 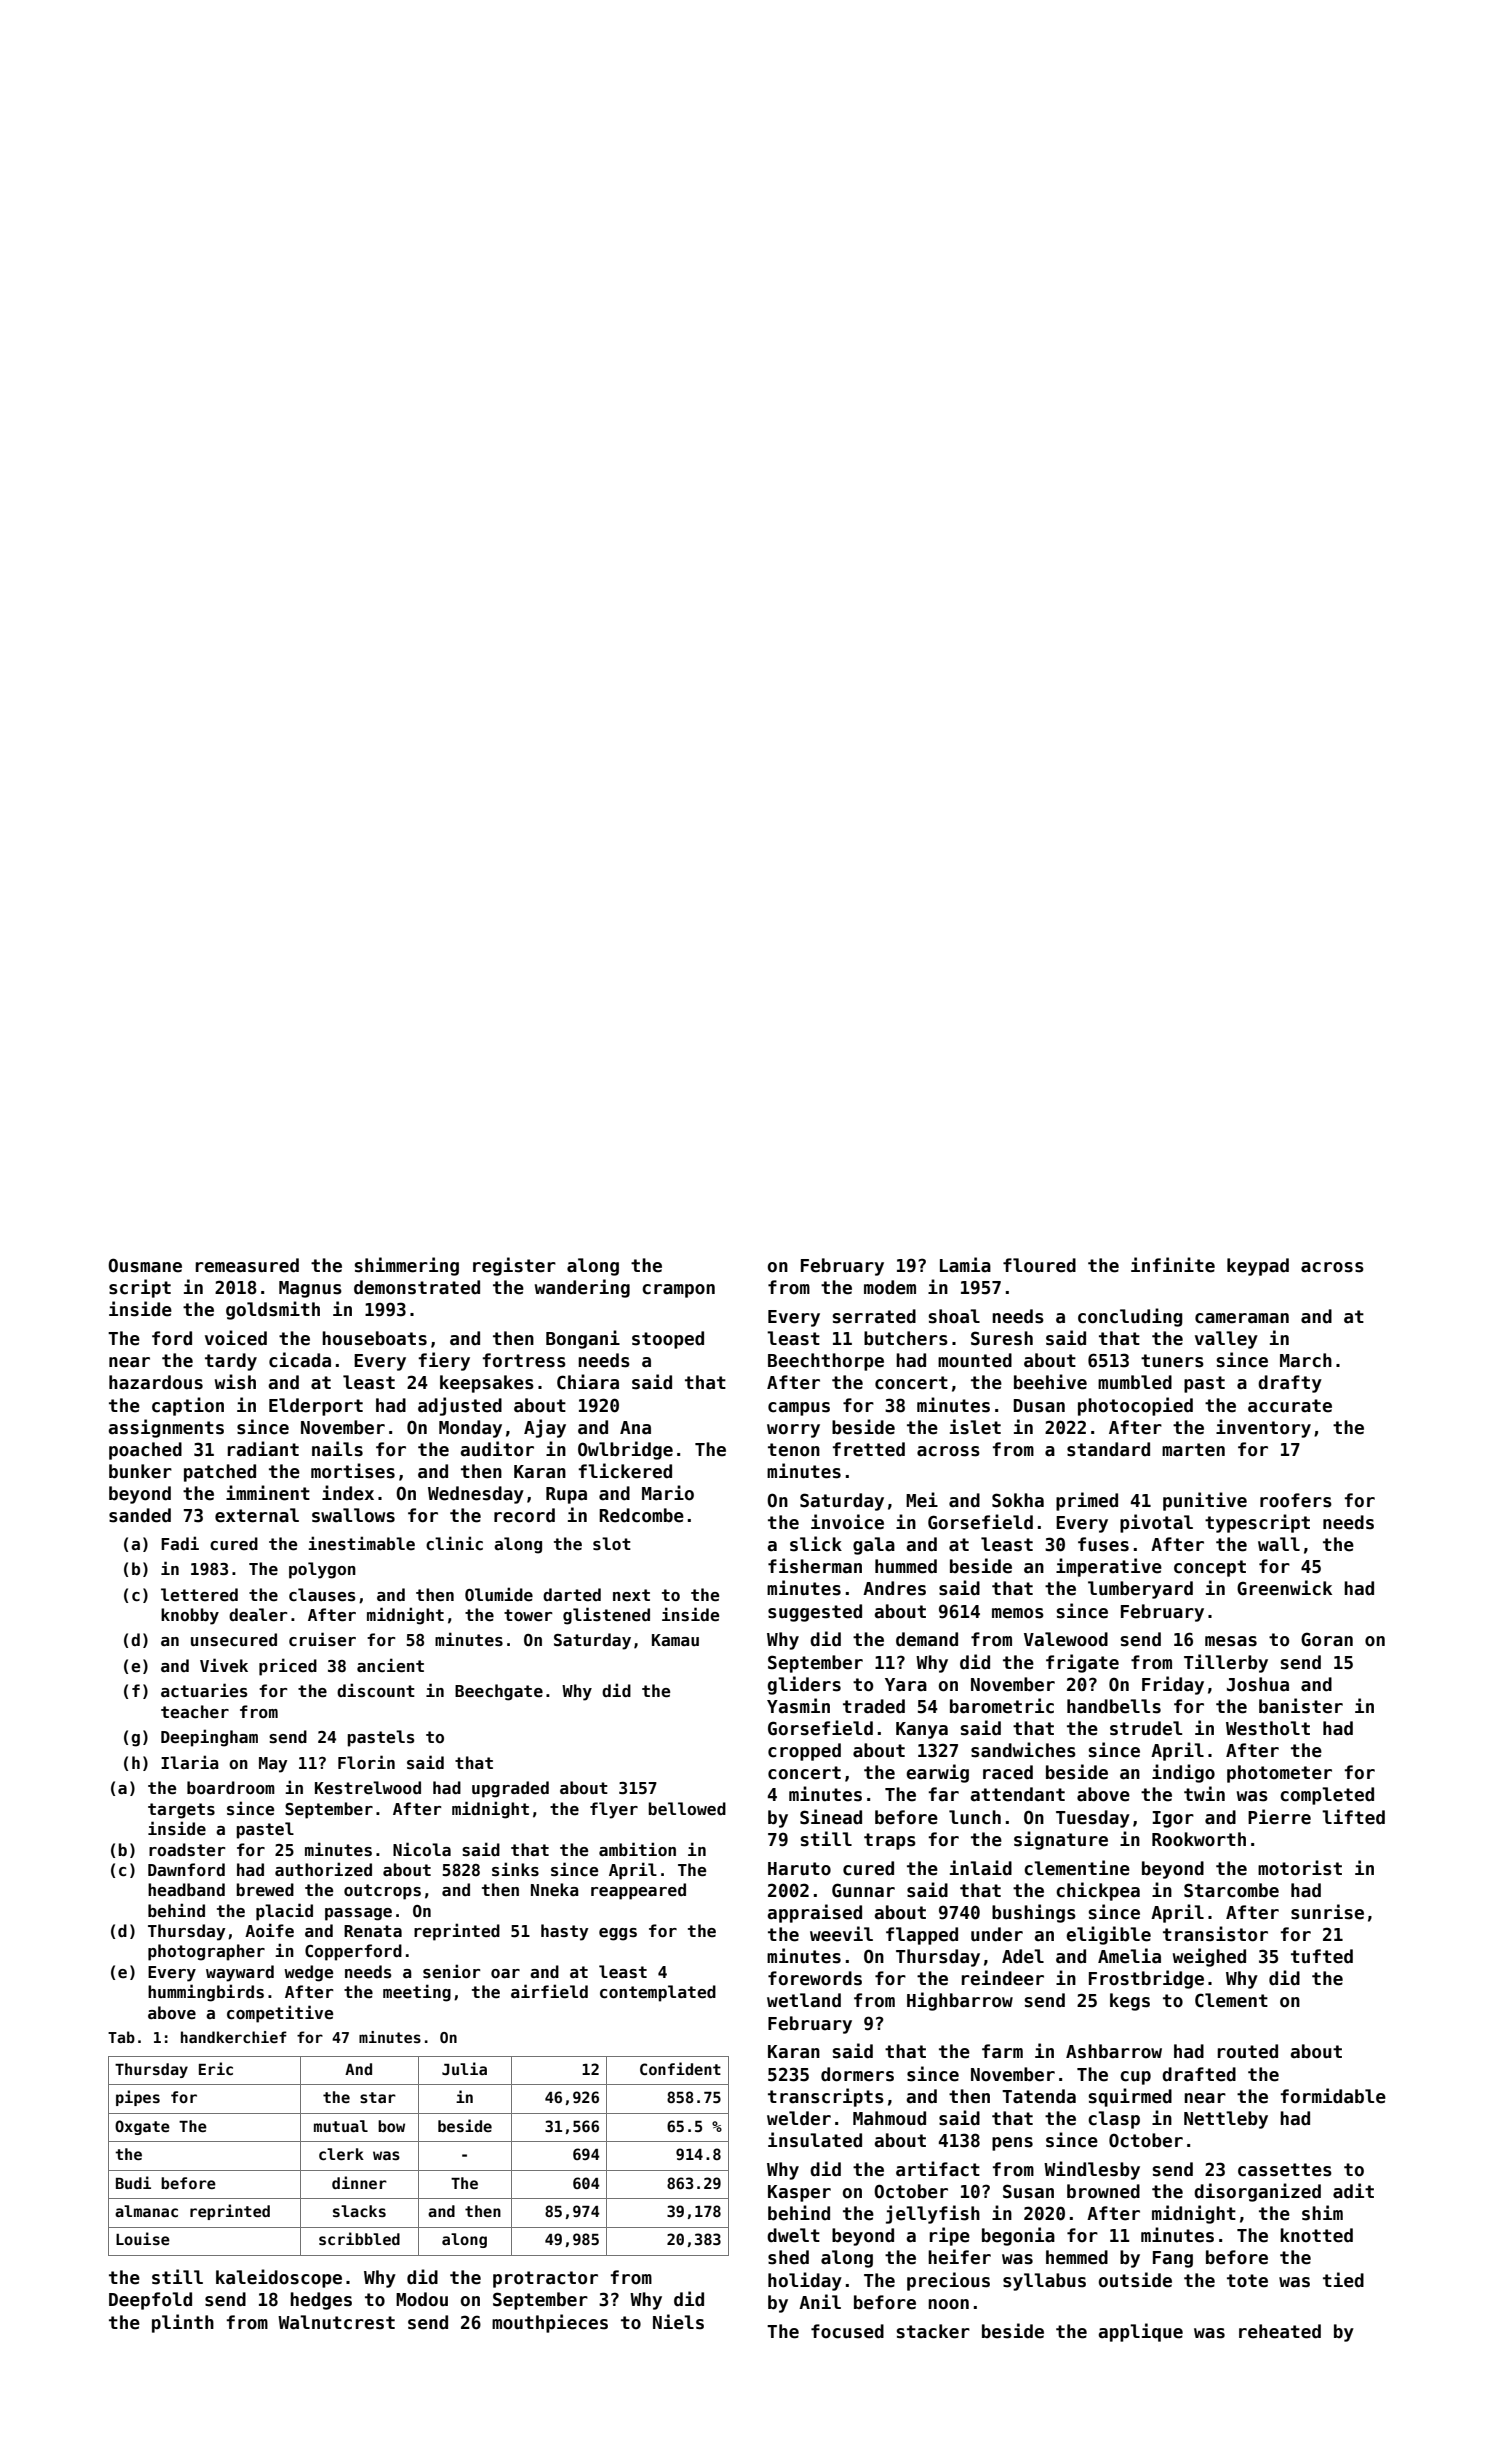 I want to click on register, so click(x=514, y=1266).
